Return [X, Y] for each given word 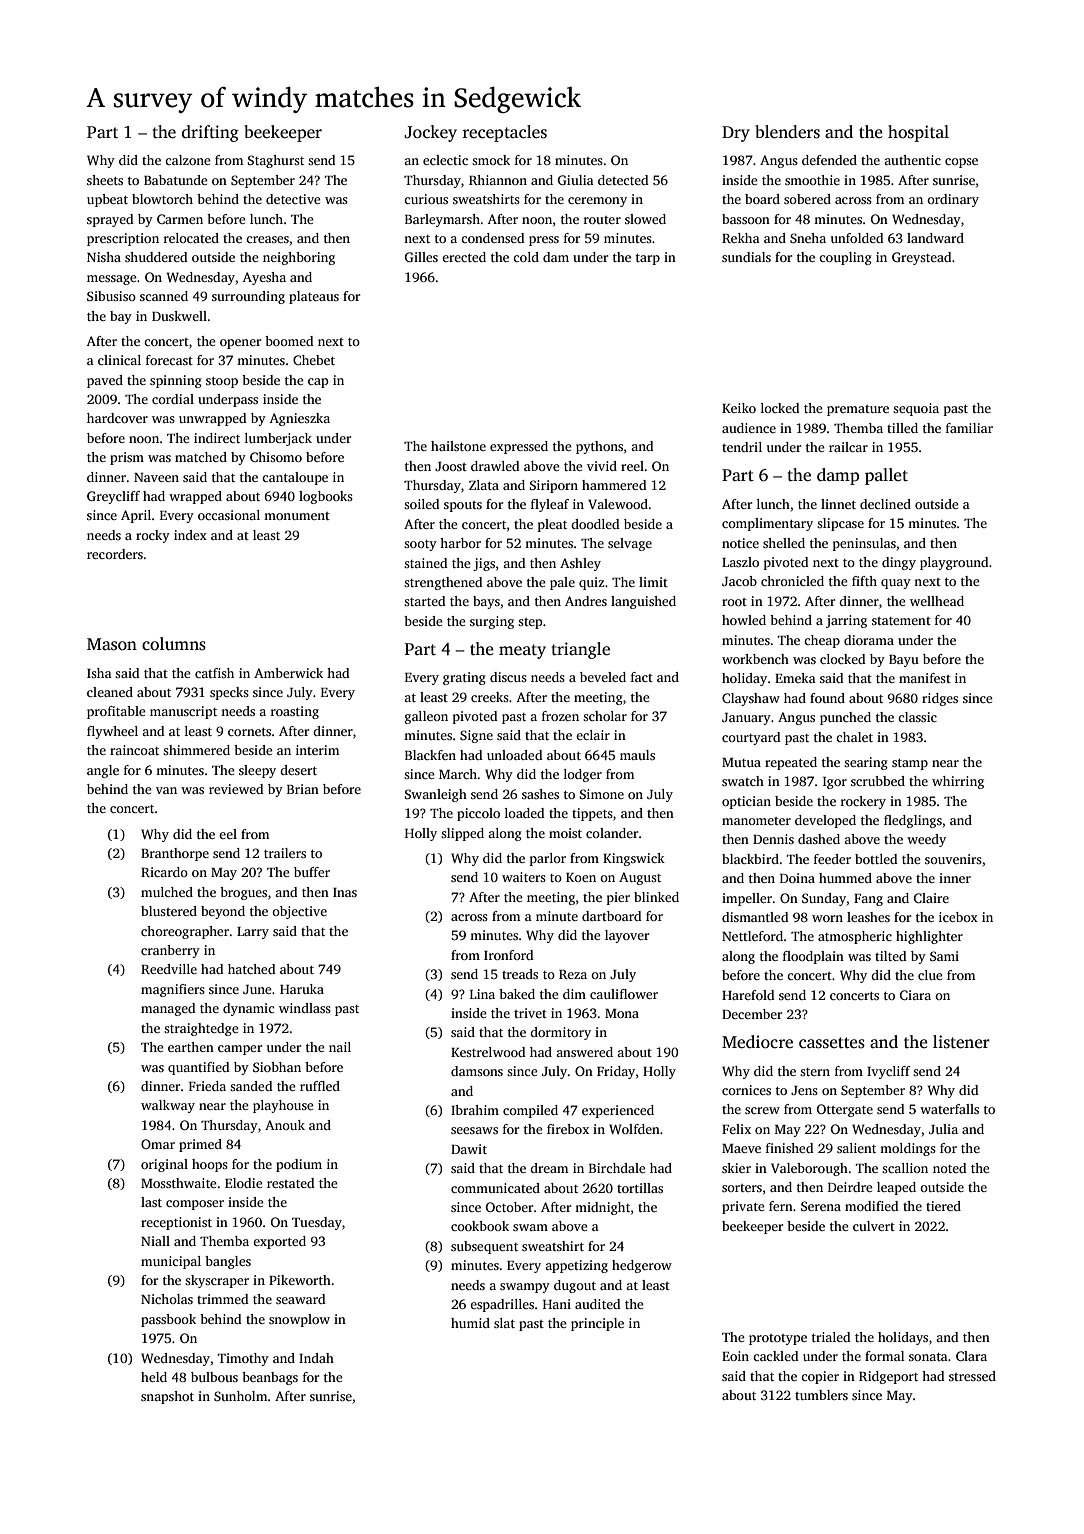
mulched [167, 892]
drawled [495, 466]
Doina [797, 878]
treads [520, 974]
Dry [736, 134]
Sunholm [241, 1396]
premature [858, 410]
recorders [115, 554]
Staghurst [276, 161]
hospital [918, 133]
